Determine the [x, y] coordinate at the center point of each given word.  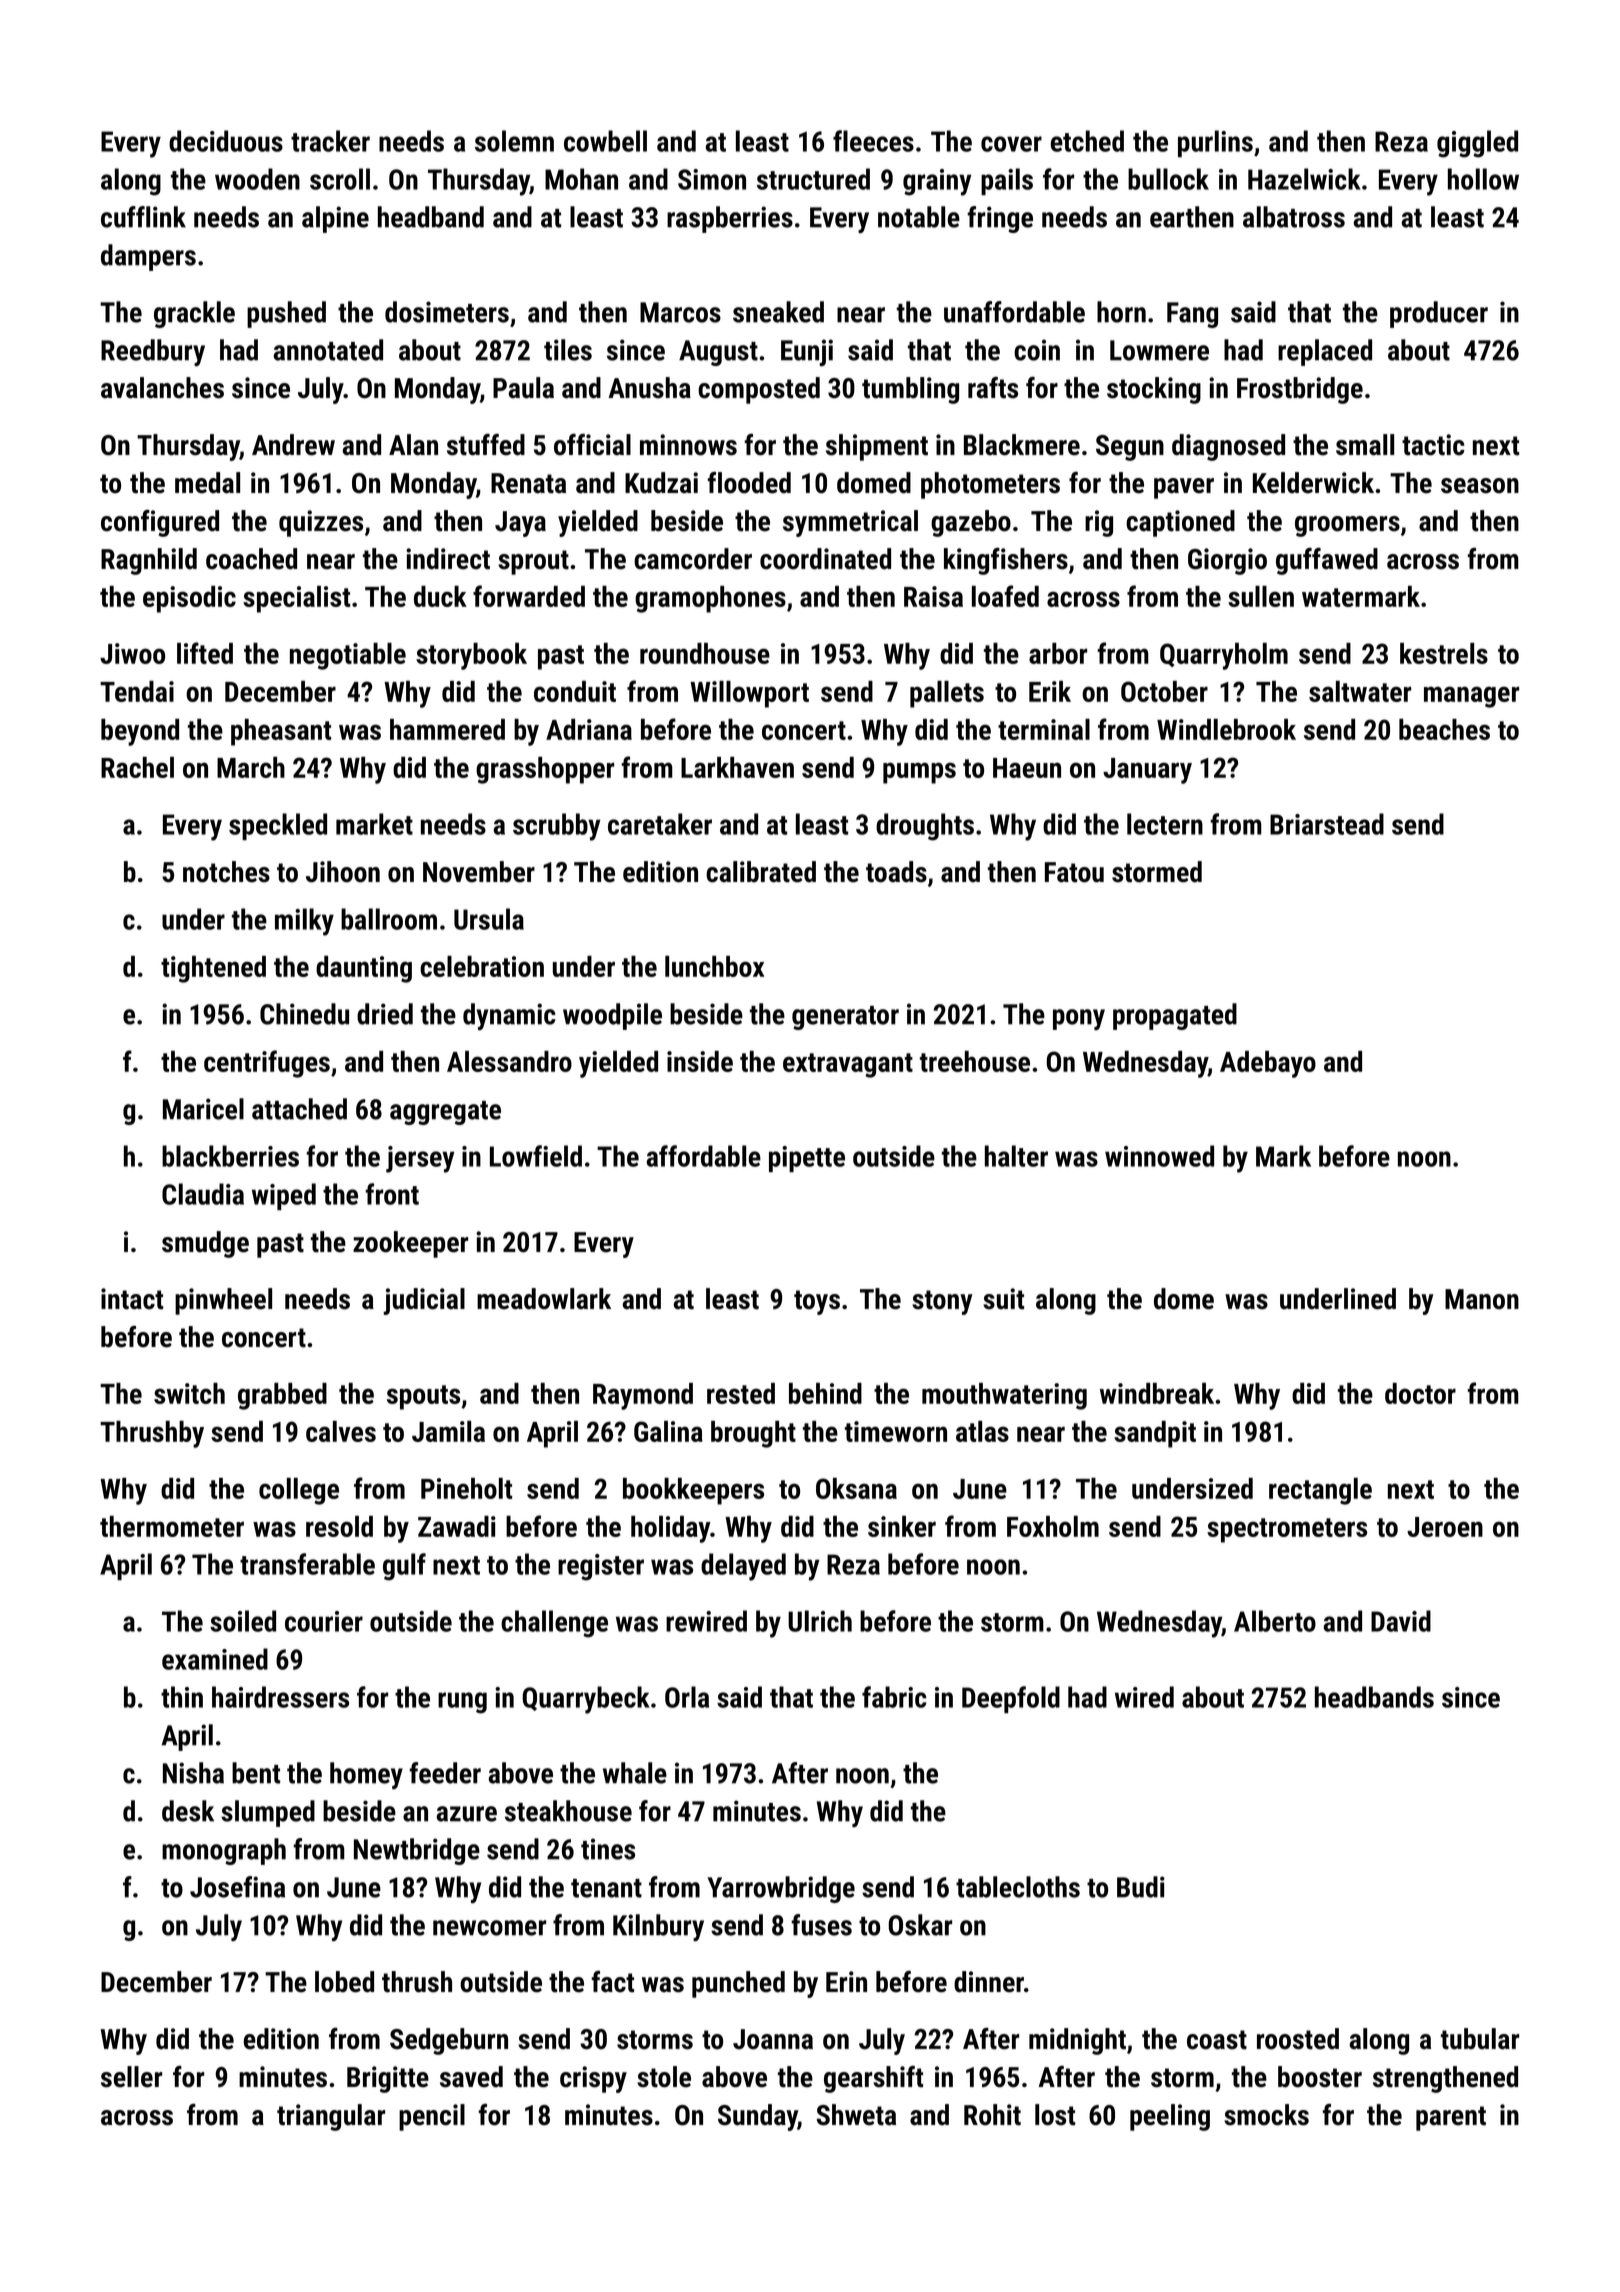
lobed [344, 1982]
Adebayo [1268, 1064]
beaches [1444, 729]
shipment [877, 447]
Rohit [992, 2115]
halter [1016, 1156]
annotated [328, 350]
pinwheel [223, 1301]
